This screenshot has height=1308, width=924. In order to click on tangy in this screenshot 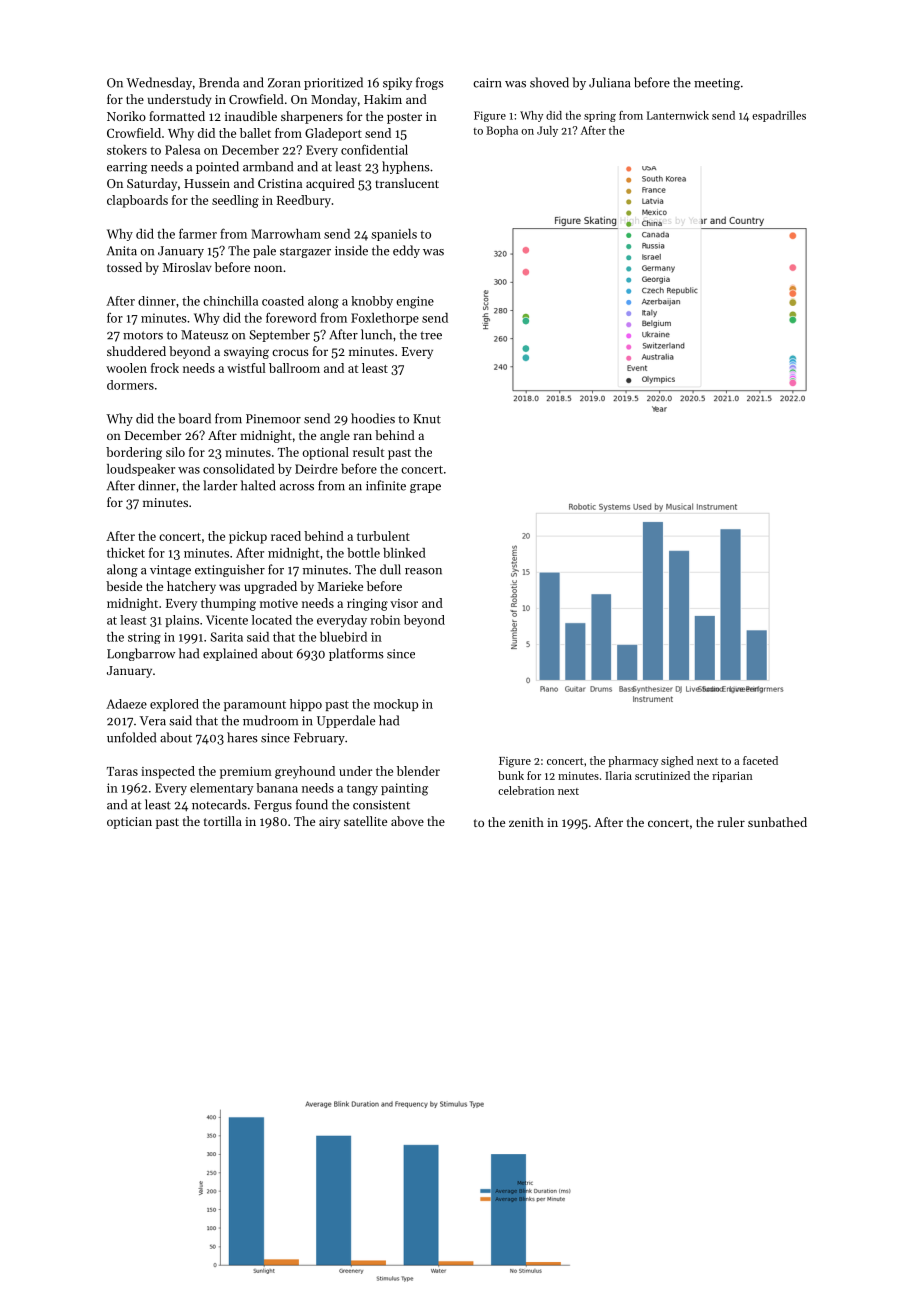, I will do `click(362, 790)`.
